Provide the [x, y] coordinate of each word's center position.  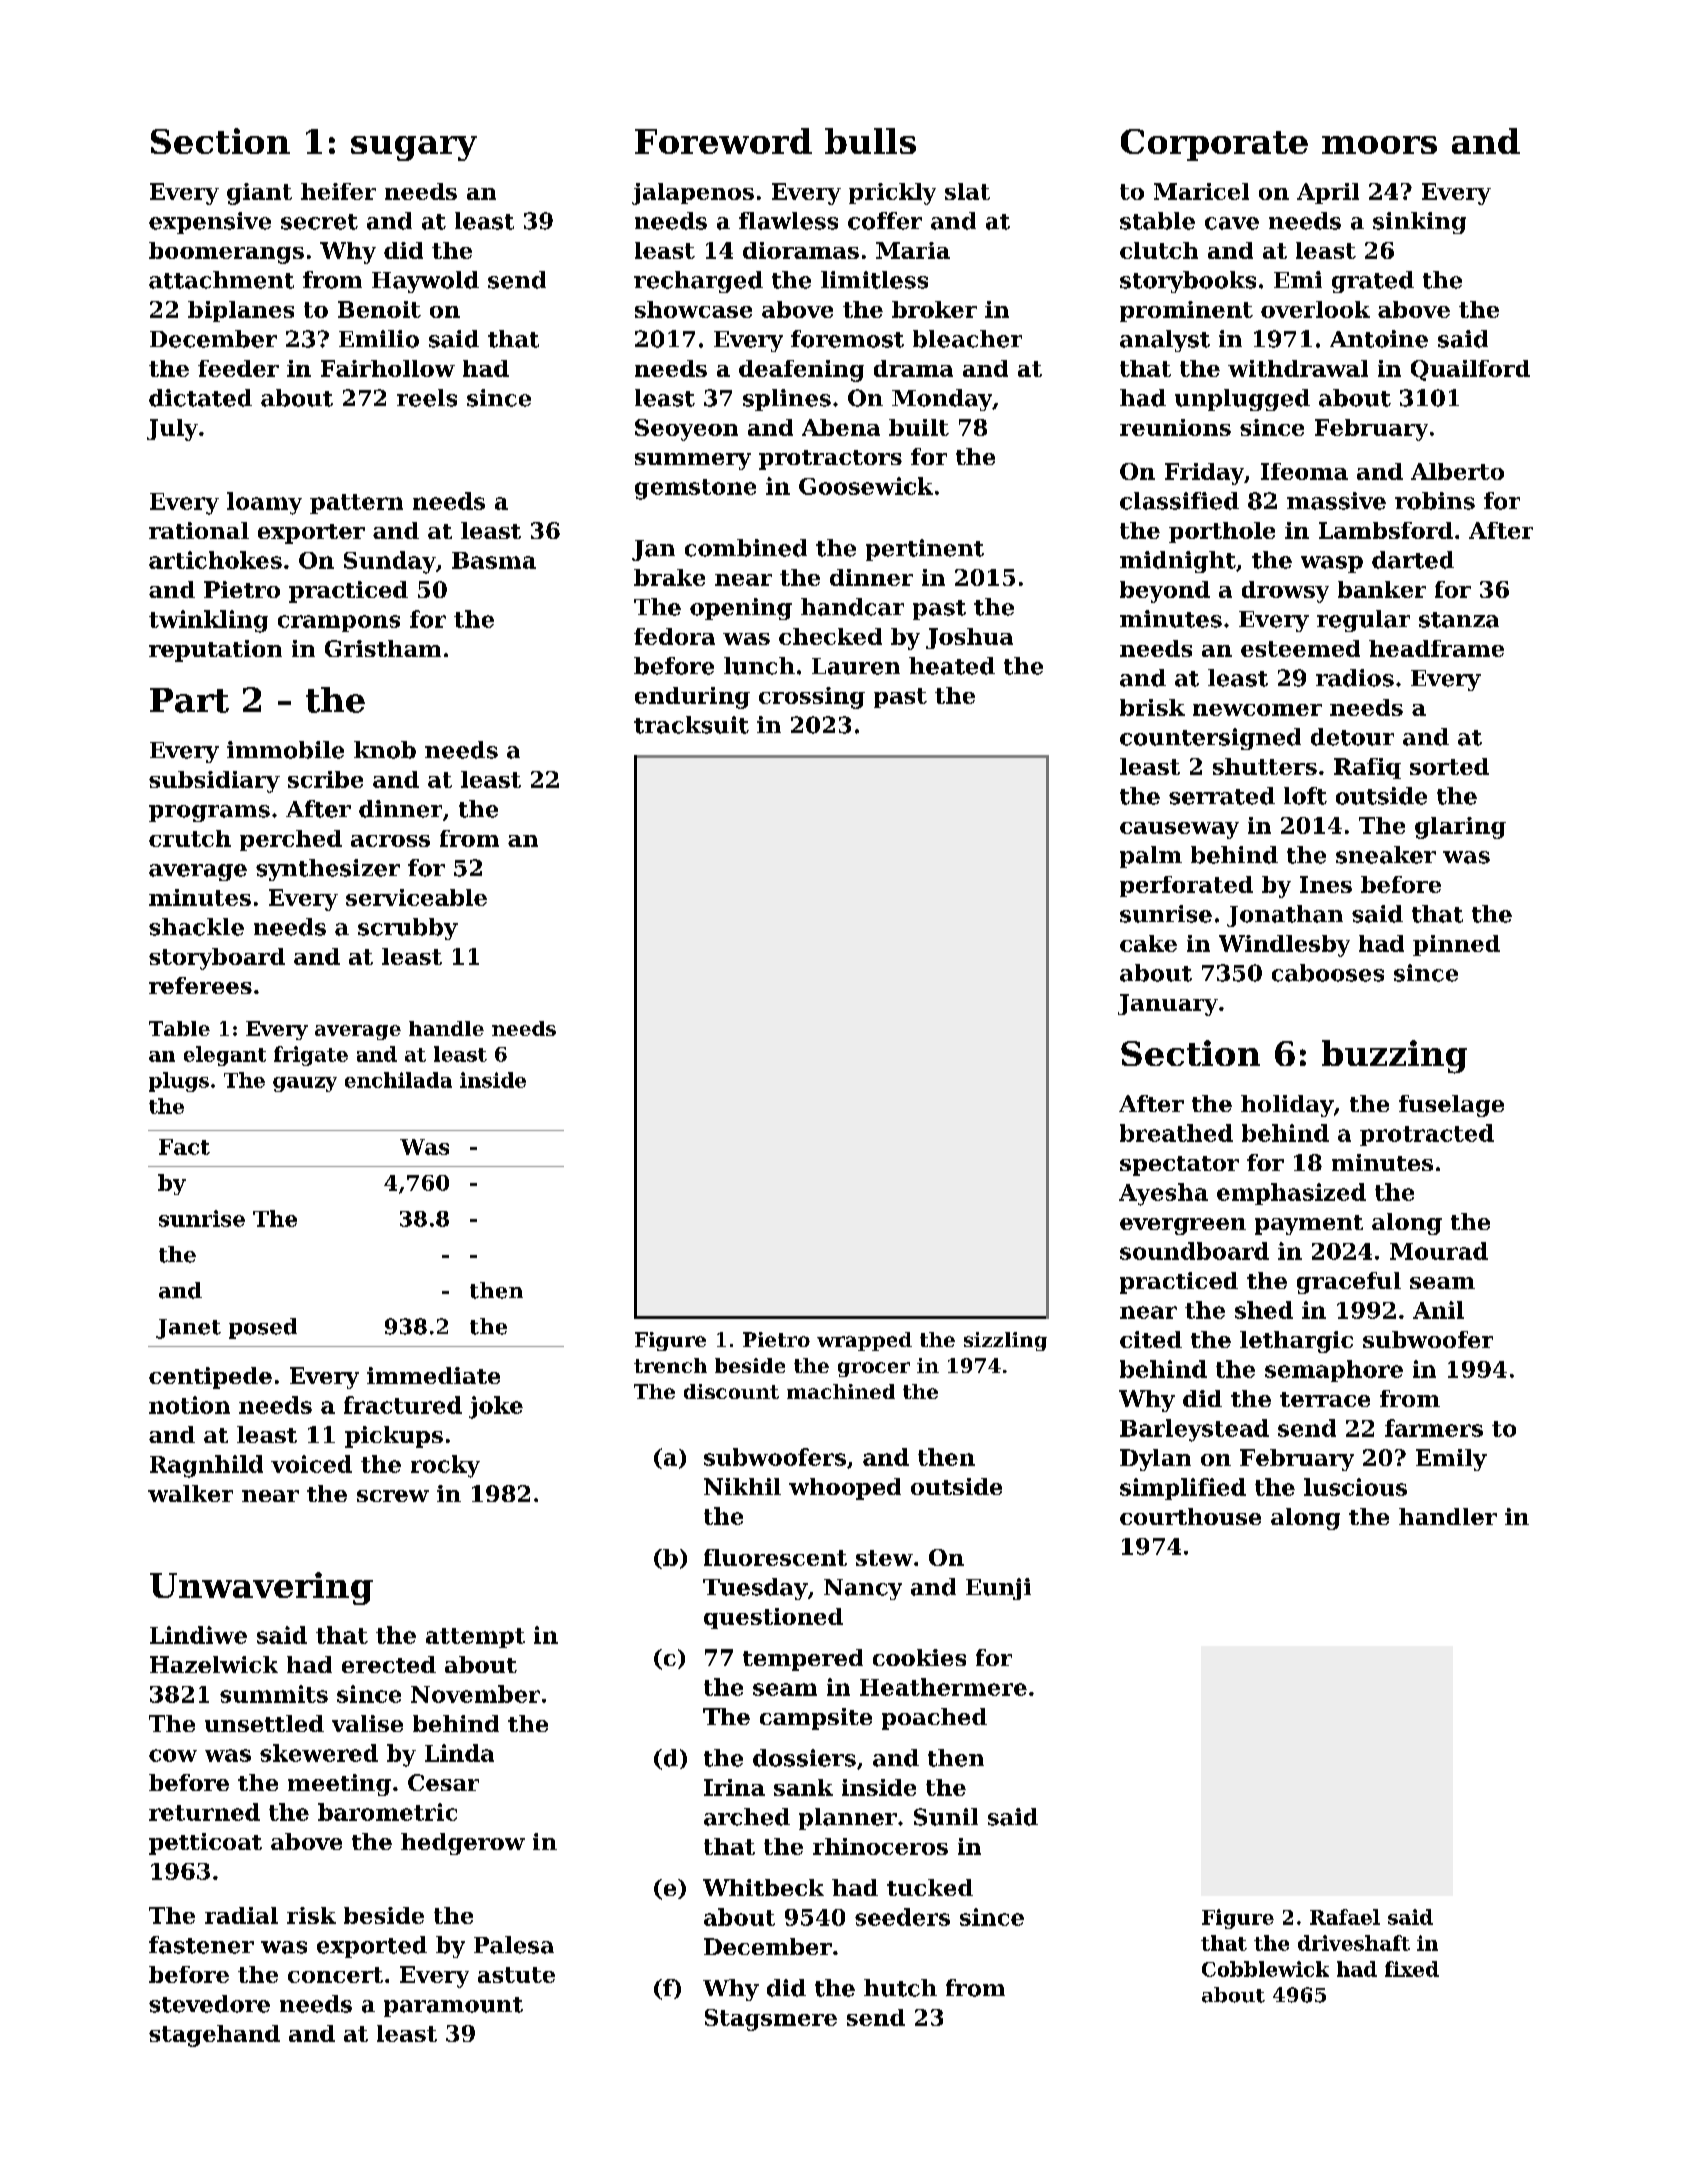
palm [1151, 857]
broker [934, 309]
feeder [238, 368]
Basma [494, 560]
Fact [184, 1147]
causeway [1179, 830]
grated [1373, 282]
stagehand [214, 2036]
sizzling [1005, 1341]
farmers [1434, 1428]
